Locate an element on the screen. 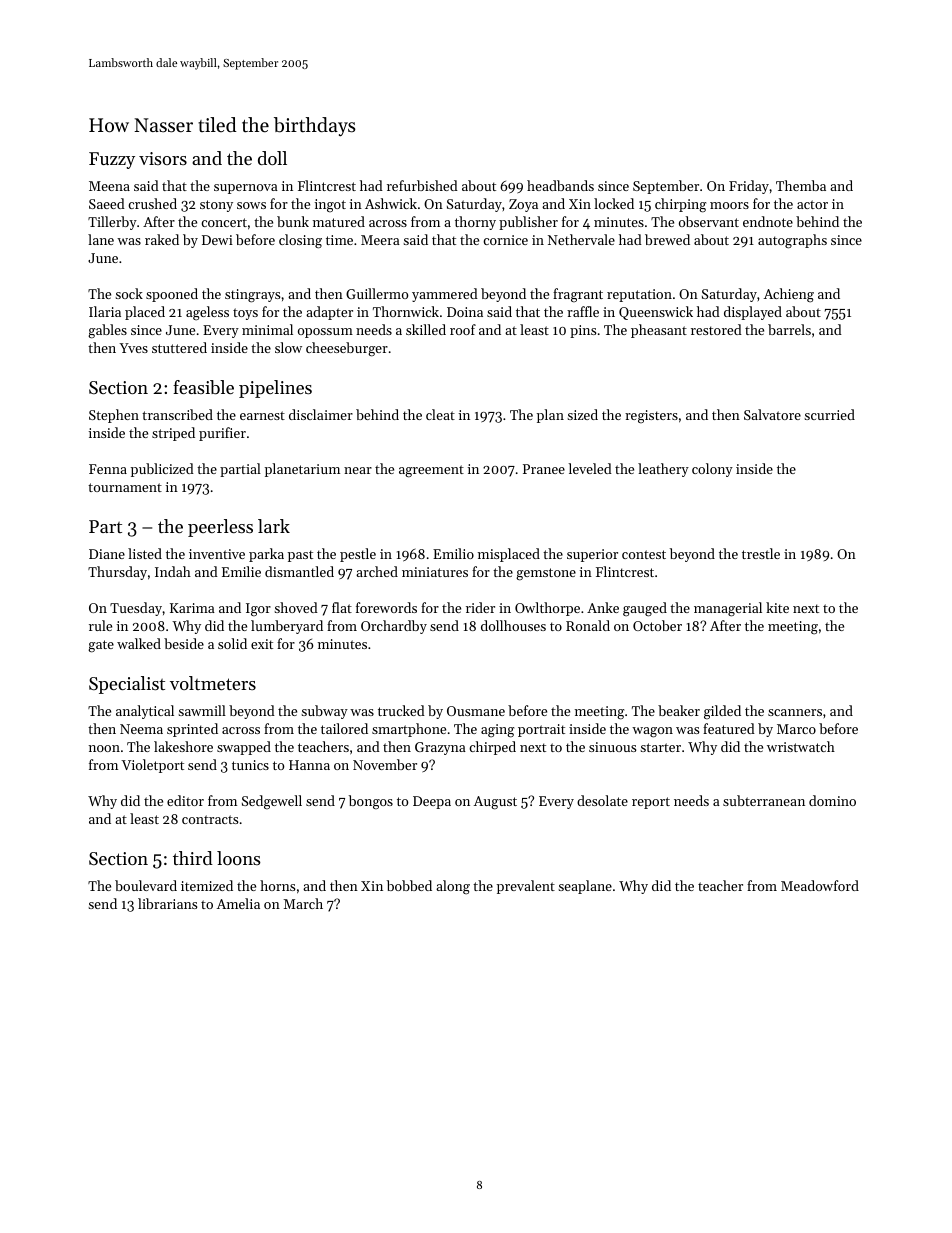 The height and width of the screenshot is (1233, 952). lark is located at coordinates (274, 526).
